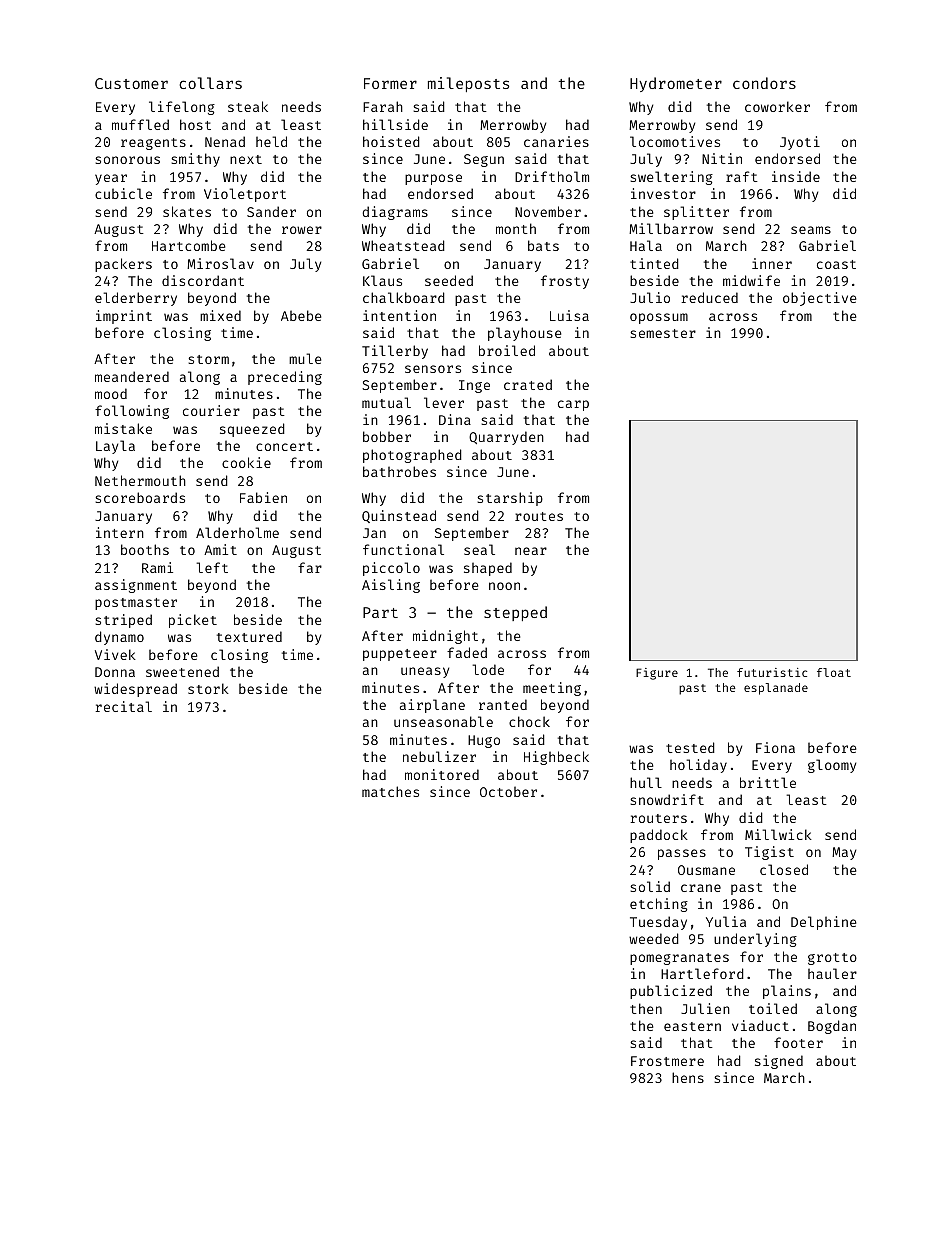 The image size is (952, 1233). What do you see at coordinates (565, 282) in the document?
I see `frosty` at bounding box center [565, 282].
